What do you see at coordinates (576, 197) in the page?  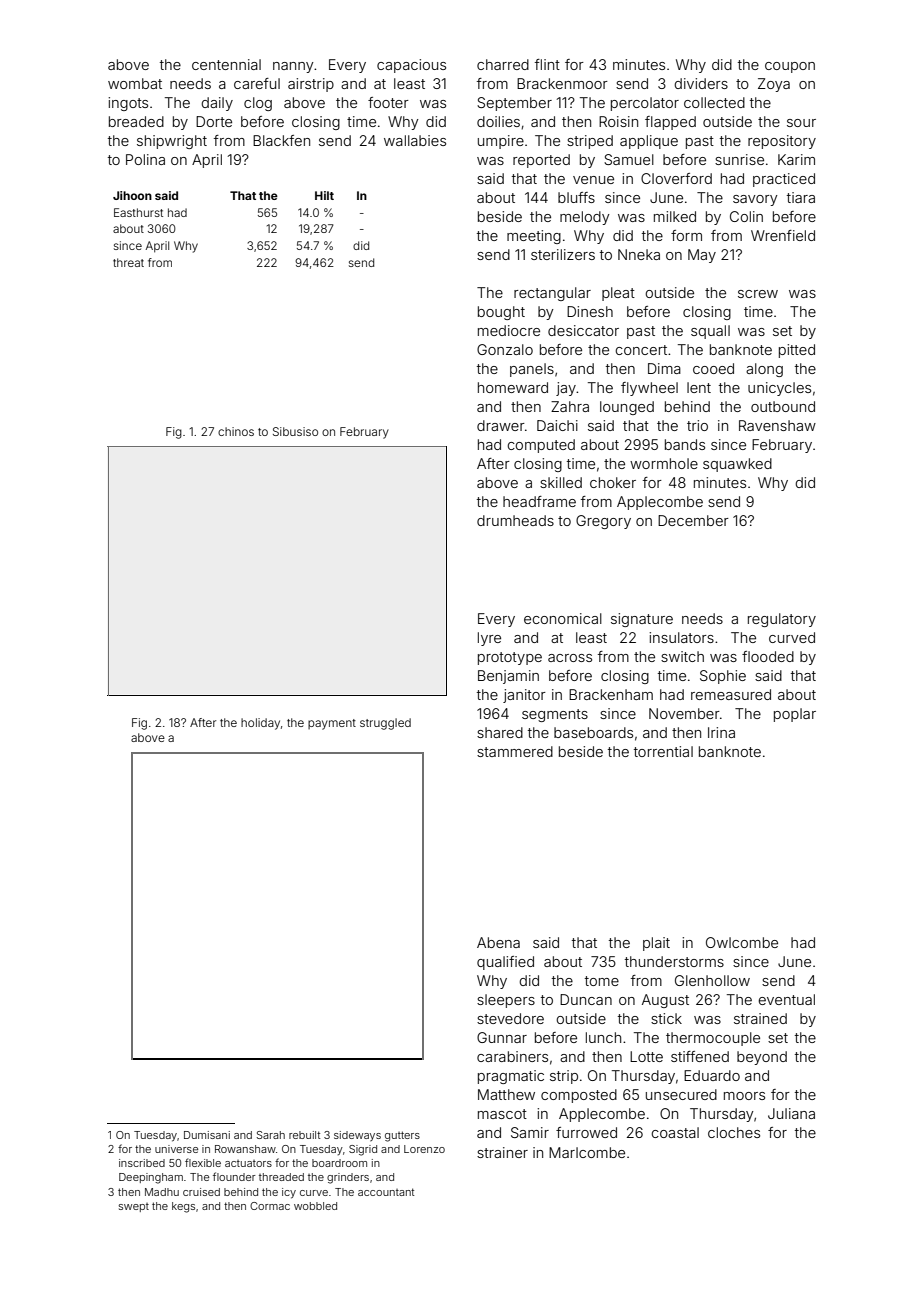 I see `bluffs` at bounding box center [576, 197].
